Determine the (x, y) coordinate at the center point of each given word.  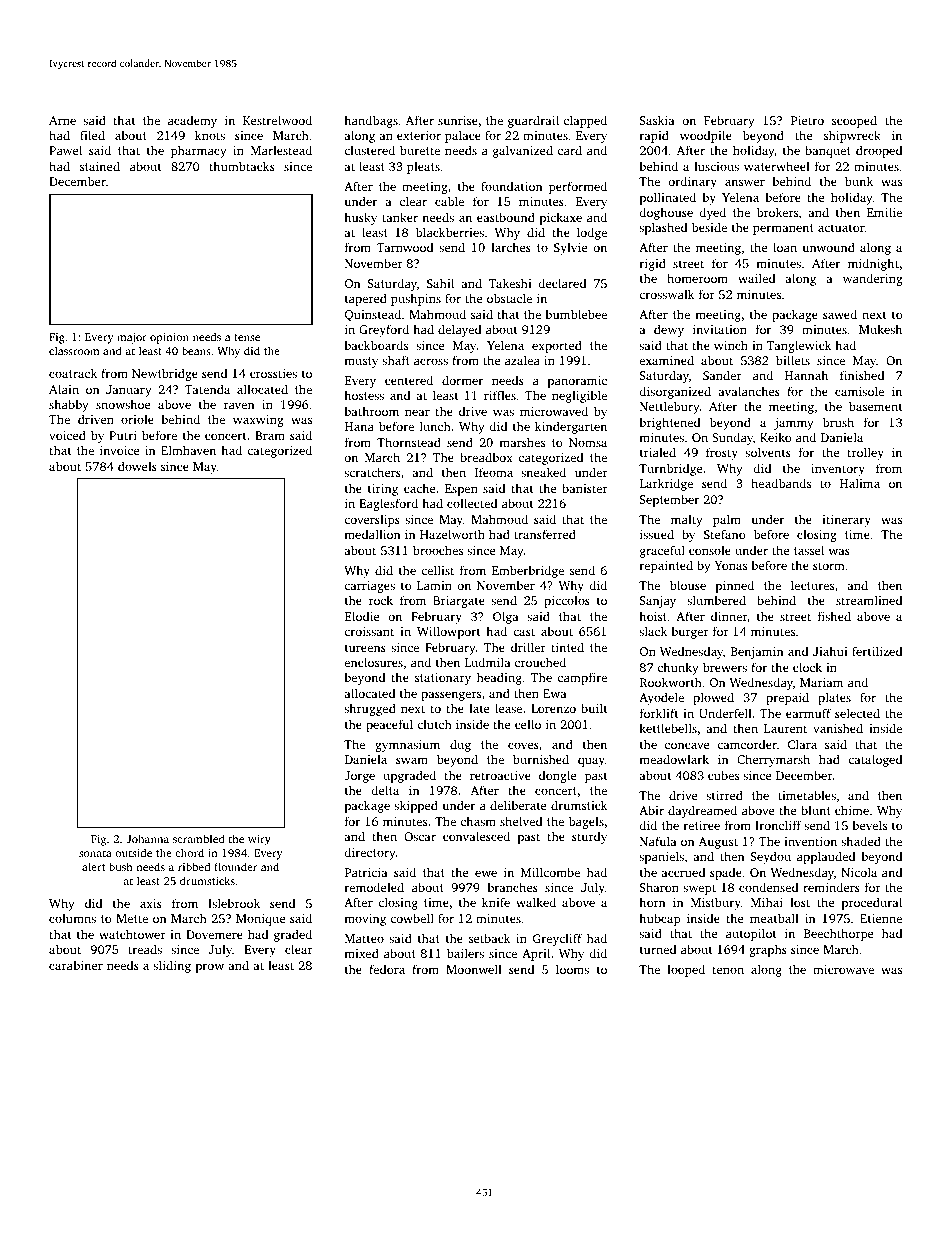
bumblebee (576, 314)
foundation (512, 186)
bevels (869, 825)
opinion (169, 338)
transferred (545, 534)
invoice (119, 450)
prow (209, 968)
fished (834, 616)
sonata (95, 853)
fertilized (877, 651)
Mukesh (880, 329)
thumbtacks (242, 166)
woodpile (706, 136)
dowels (137, 466)
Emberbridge (528, 571)
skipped (416, 806)
